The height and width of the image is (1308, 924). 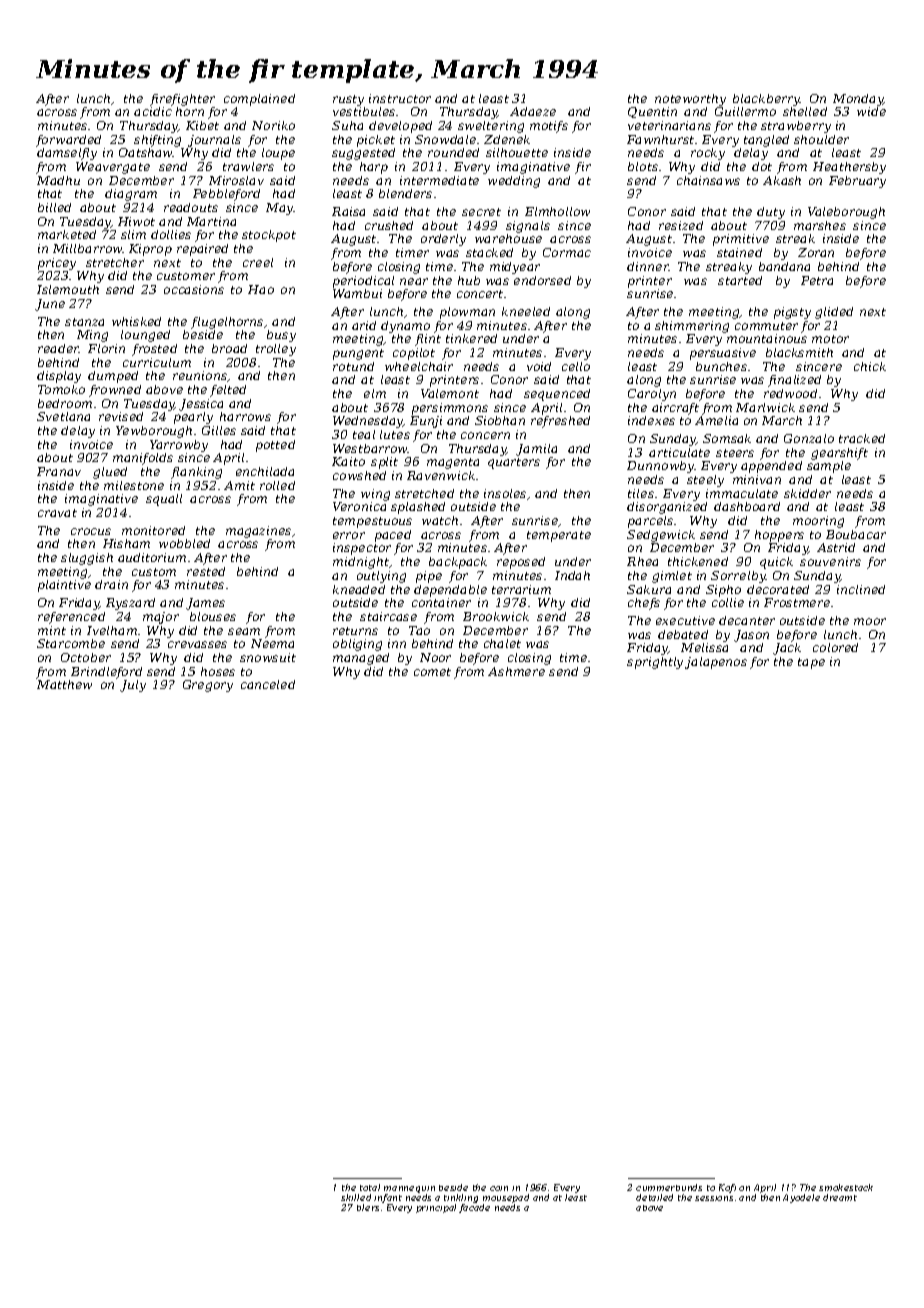 I want to click on Matthew, so click(x=64, y=684).
